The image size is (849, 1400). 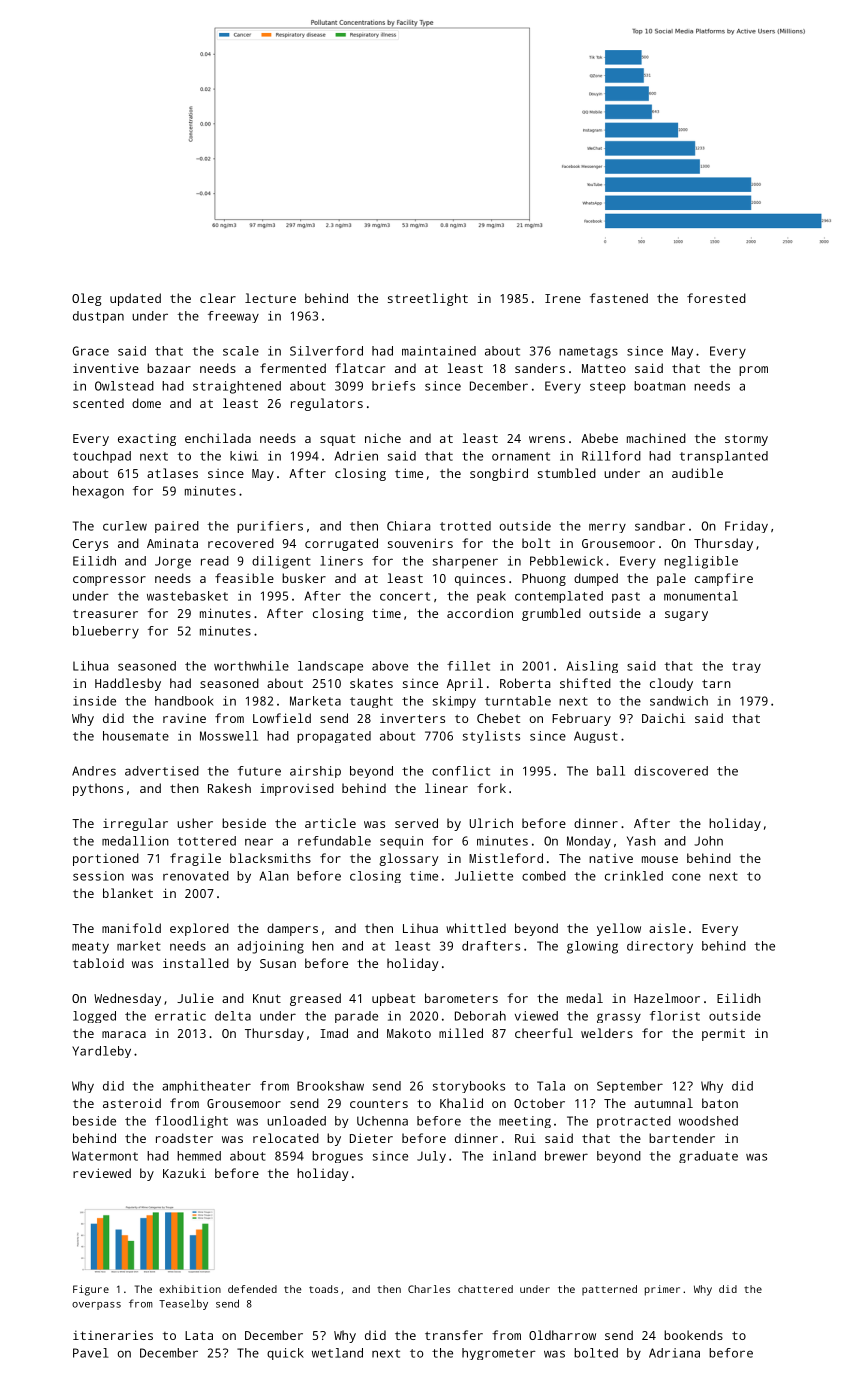 What do you see at coordinates (485, 1289) in the screenshot?
I see `chattered` at bounding box center [485, 1289].
